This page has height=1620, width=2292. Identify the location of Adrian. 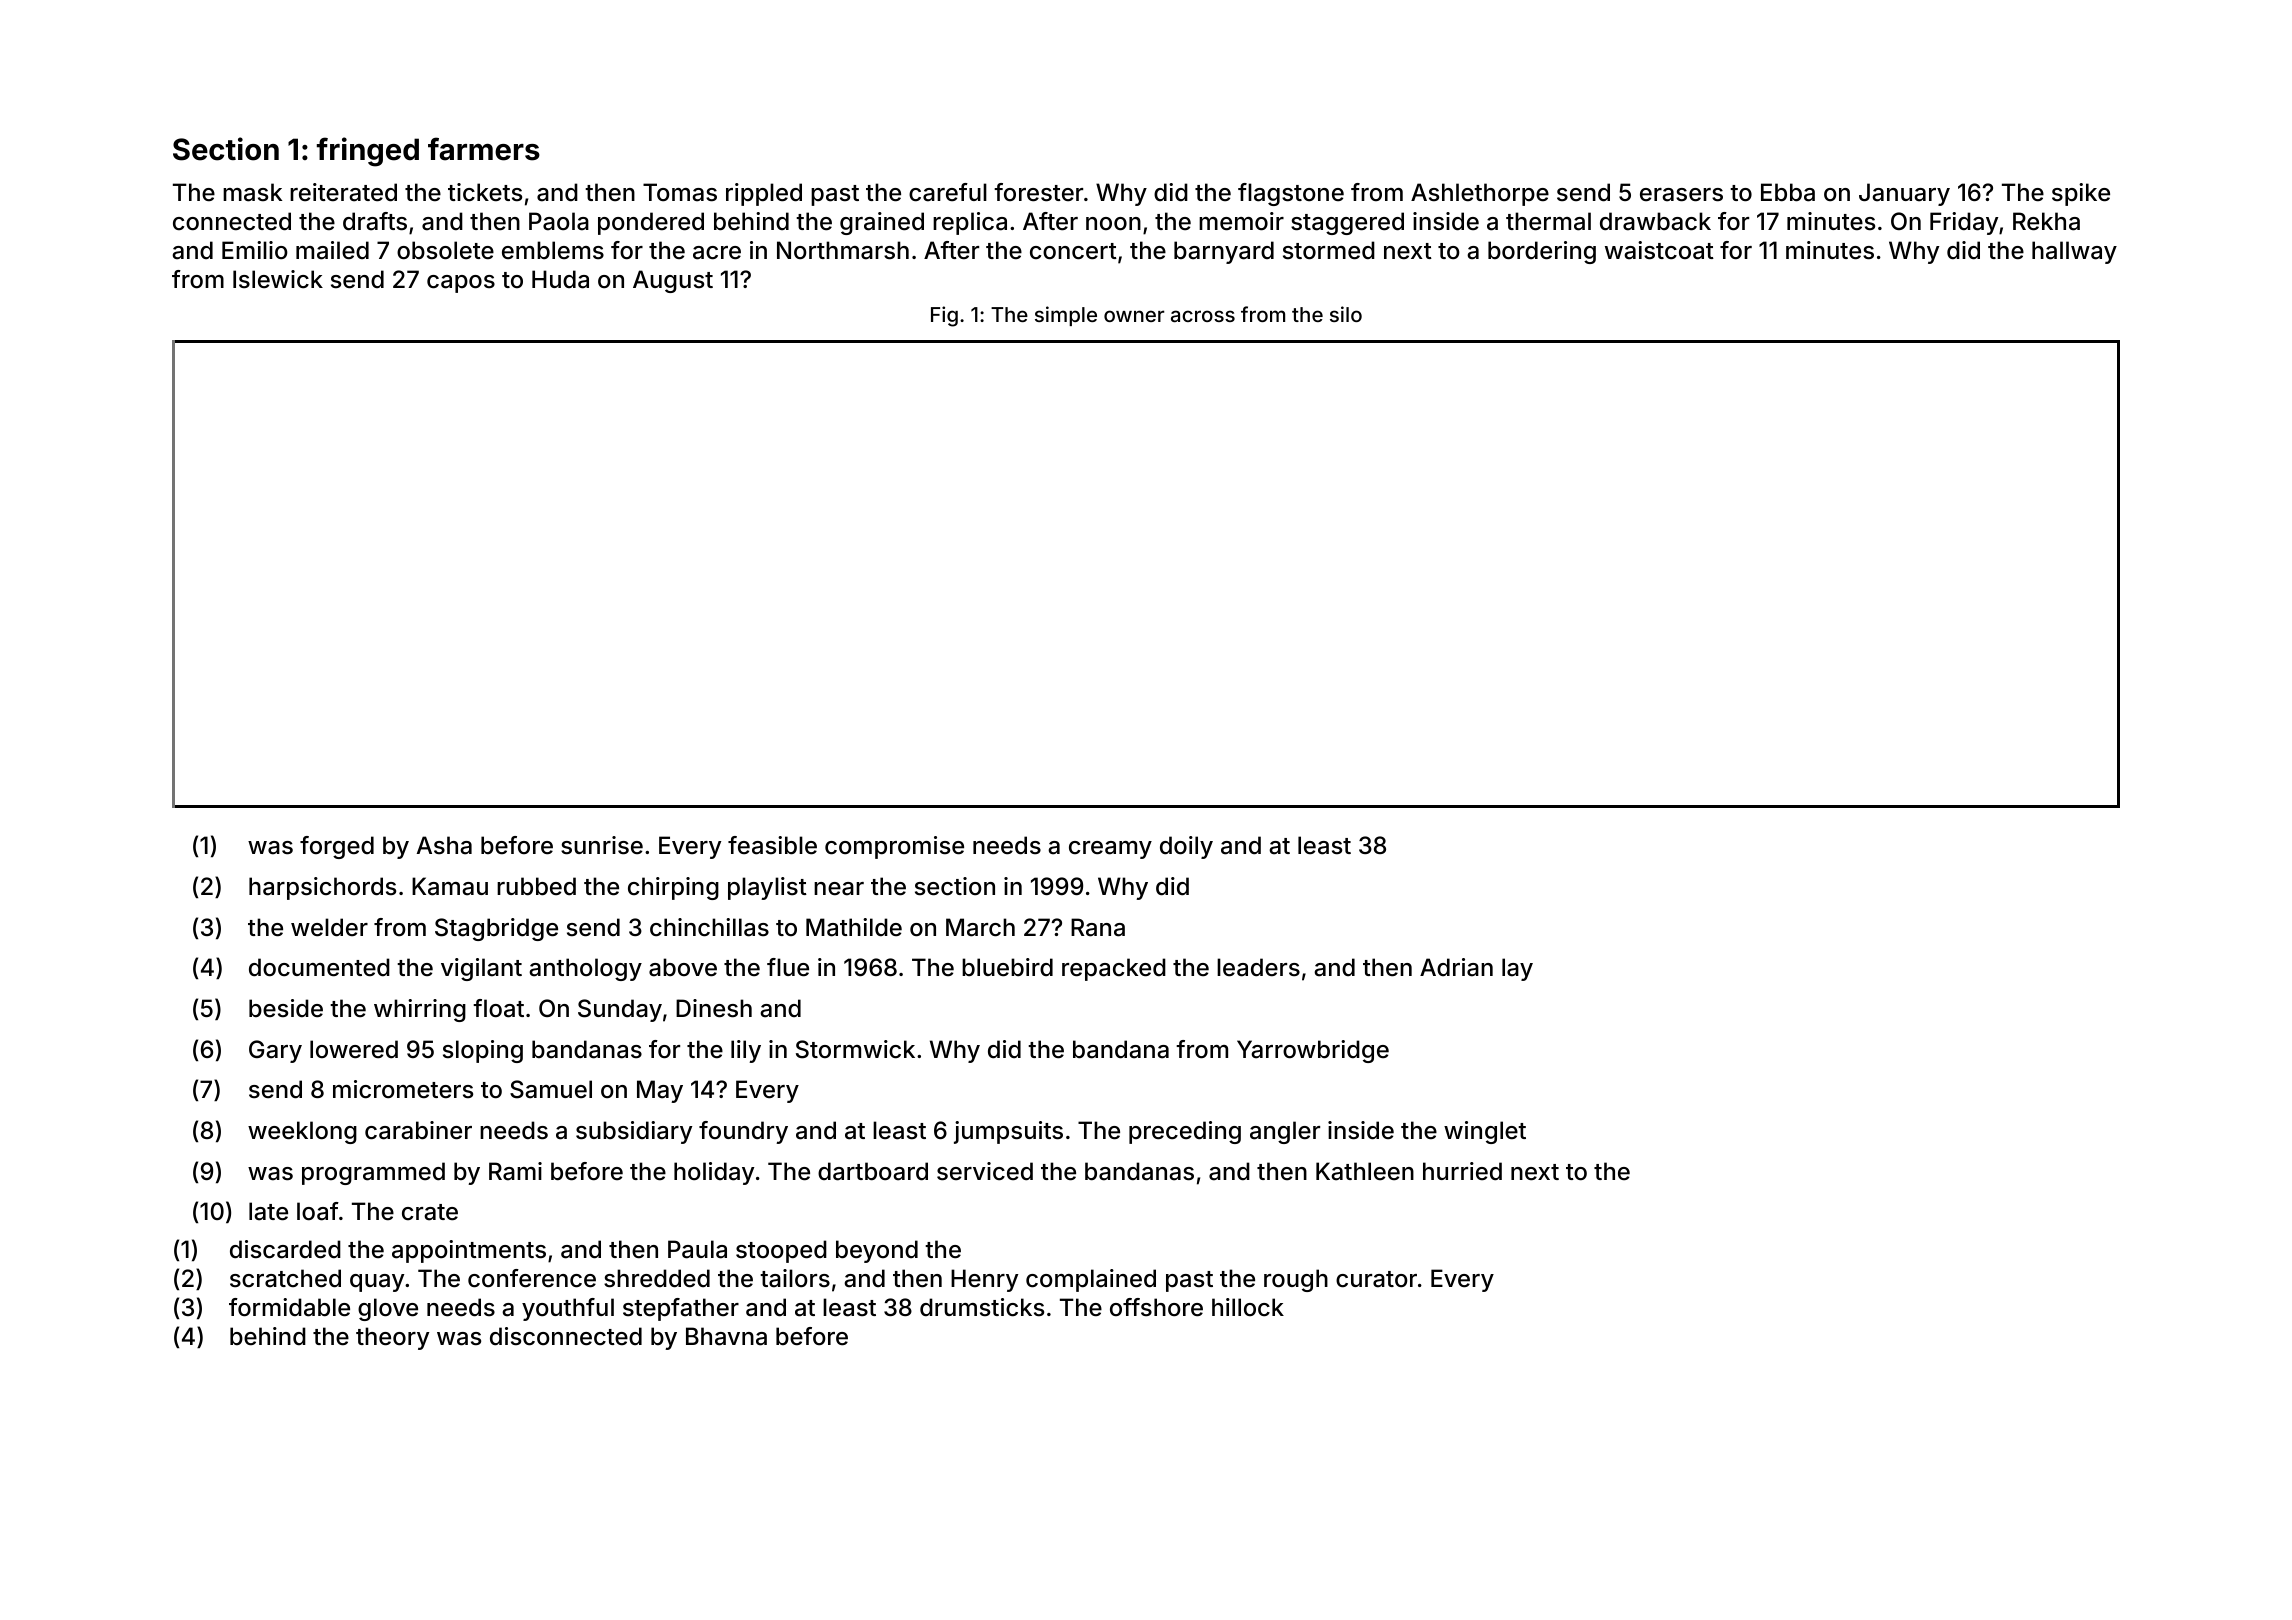
(1456, 967).
